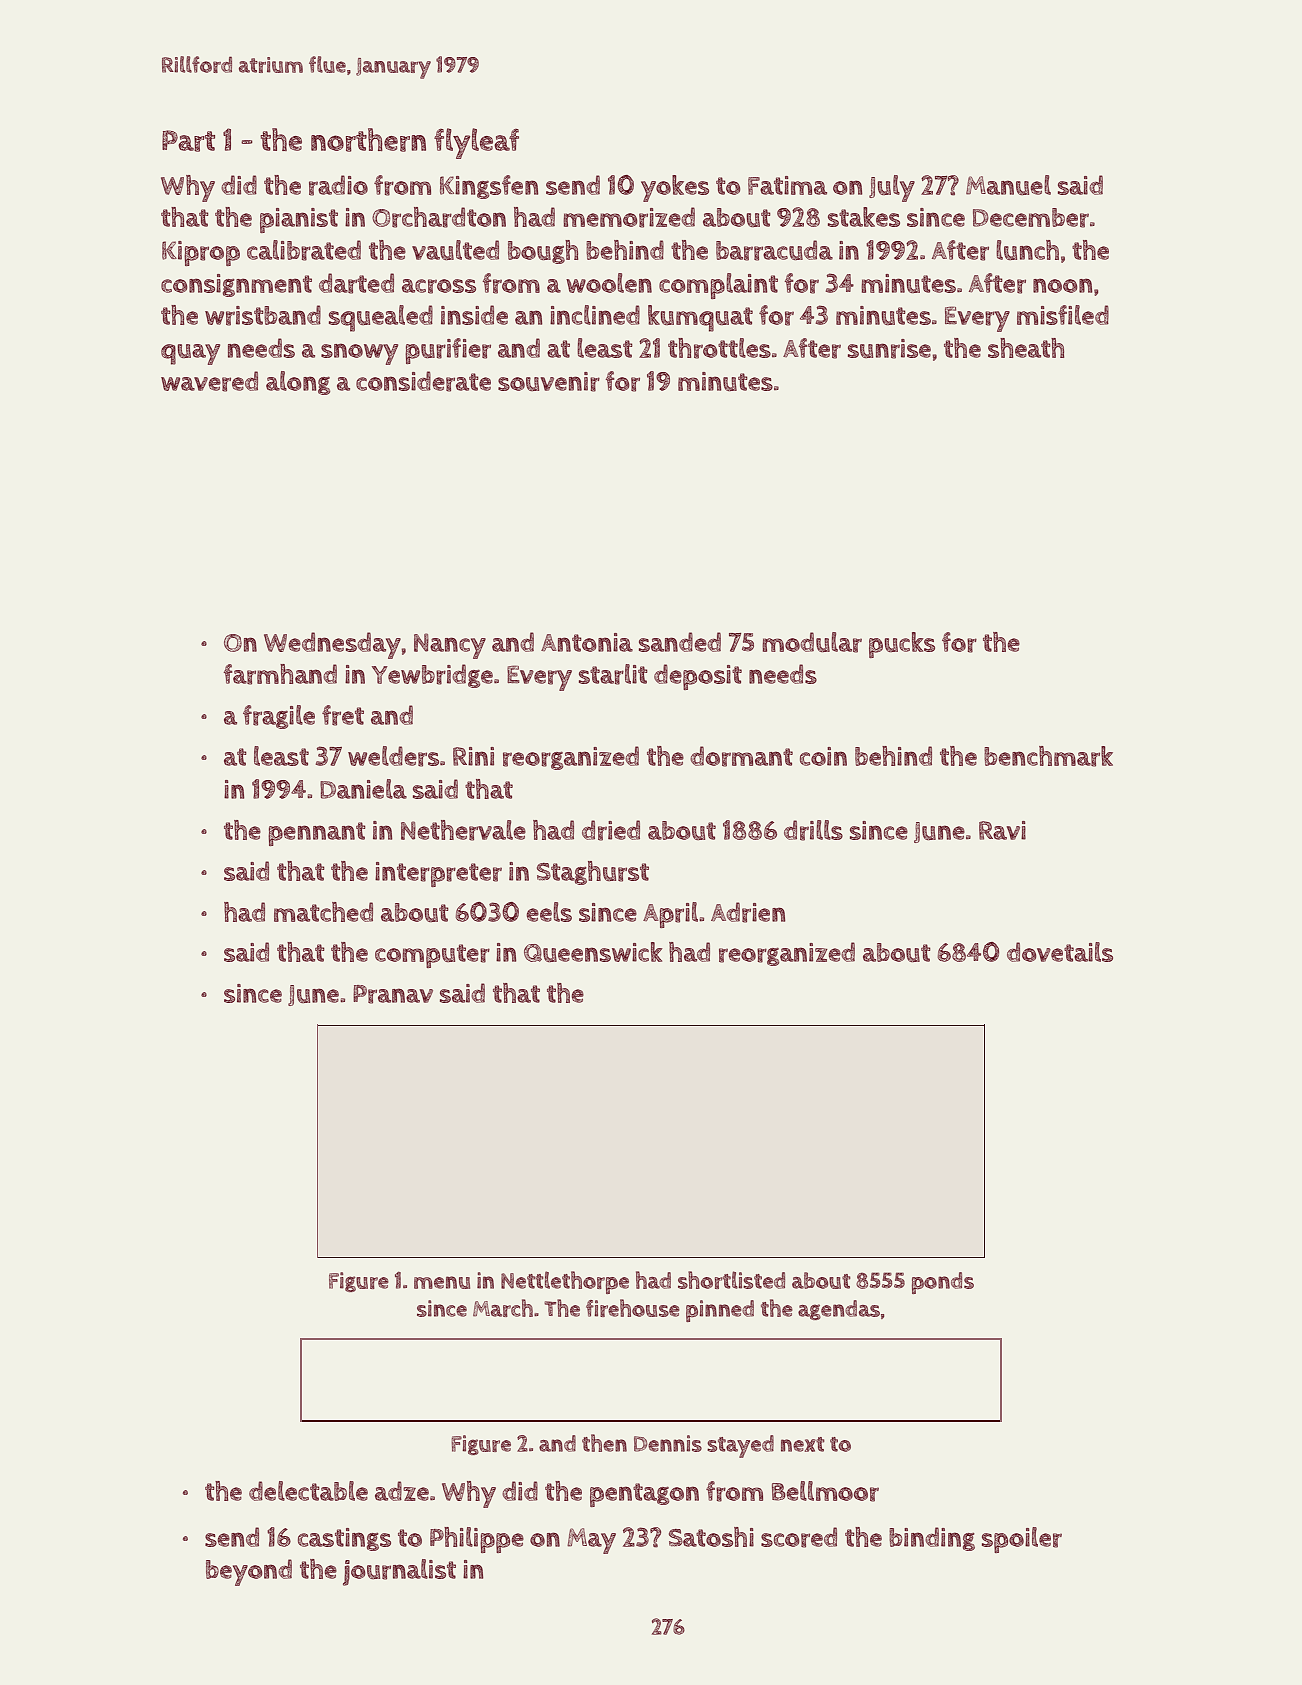  I want to click on dried, so click(611, 830).
